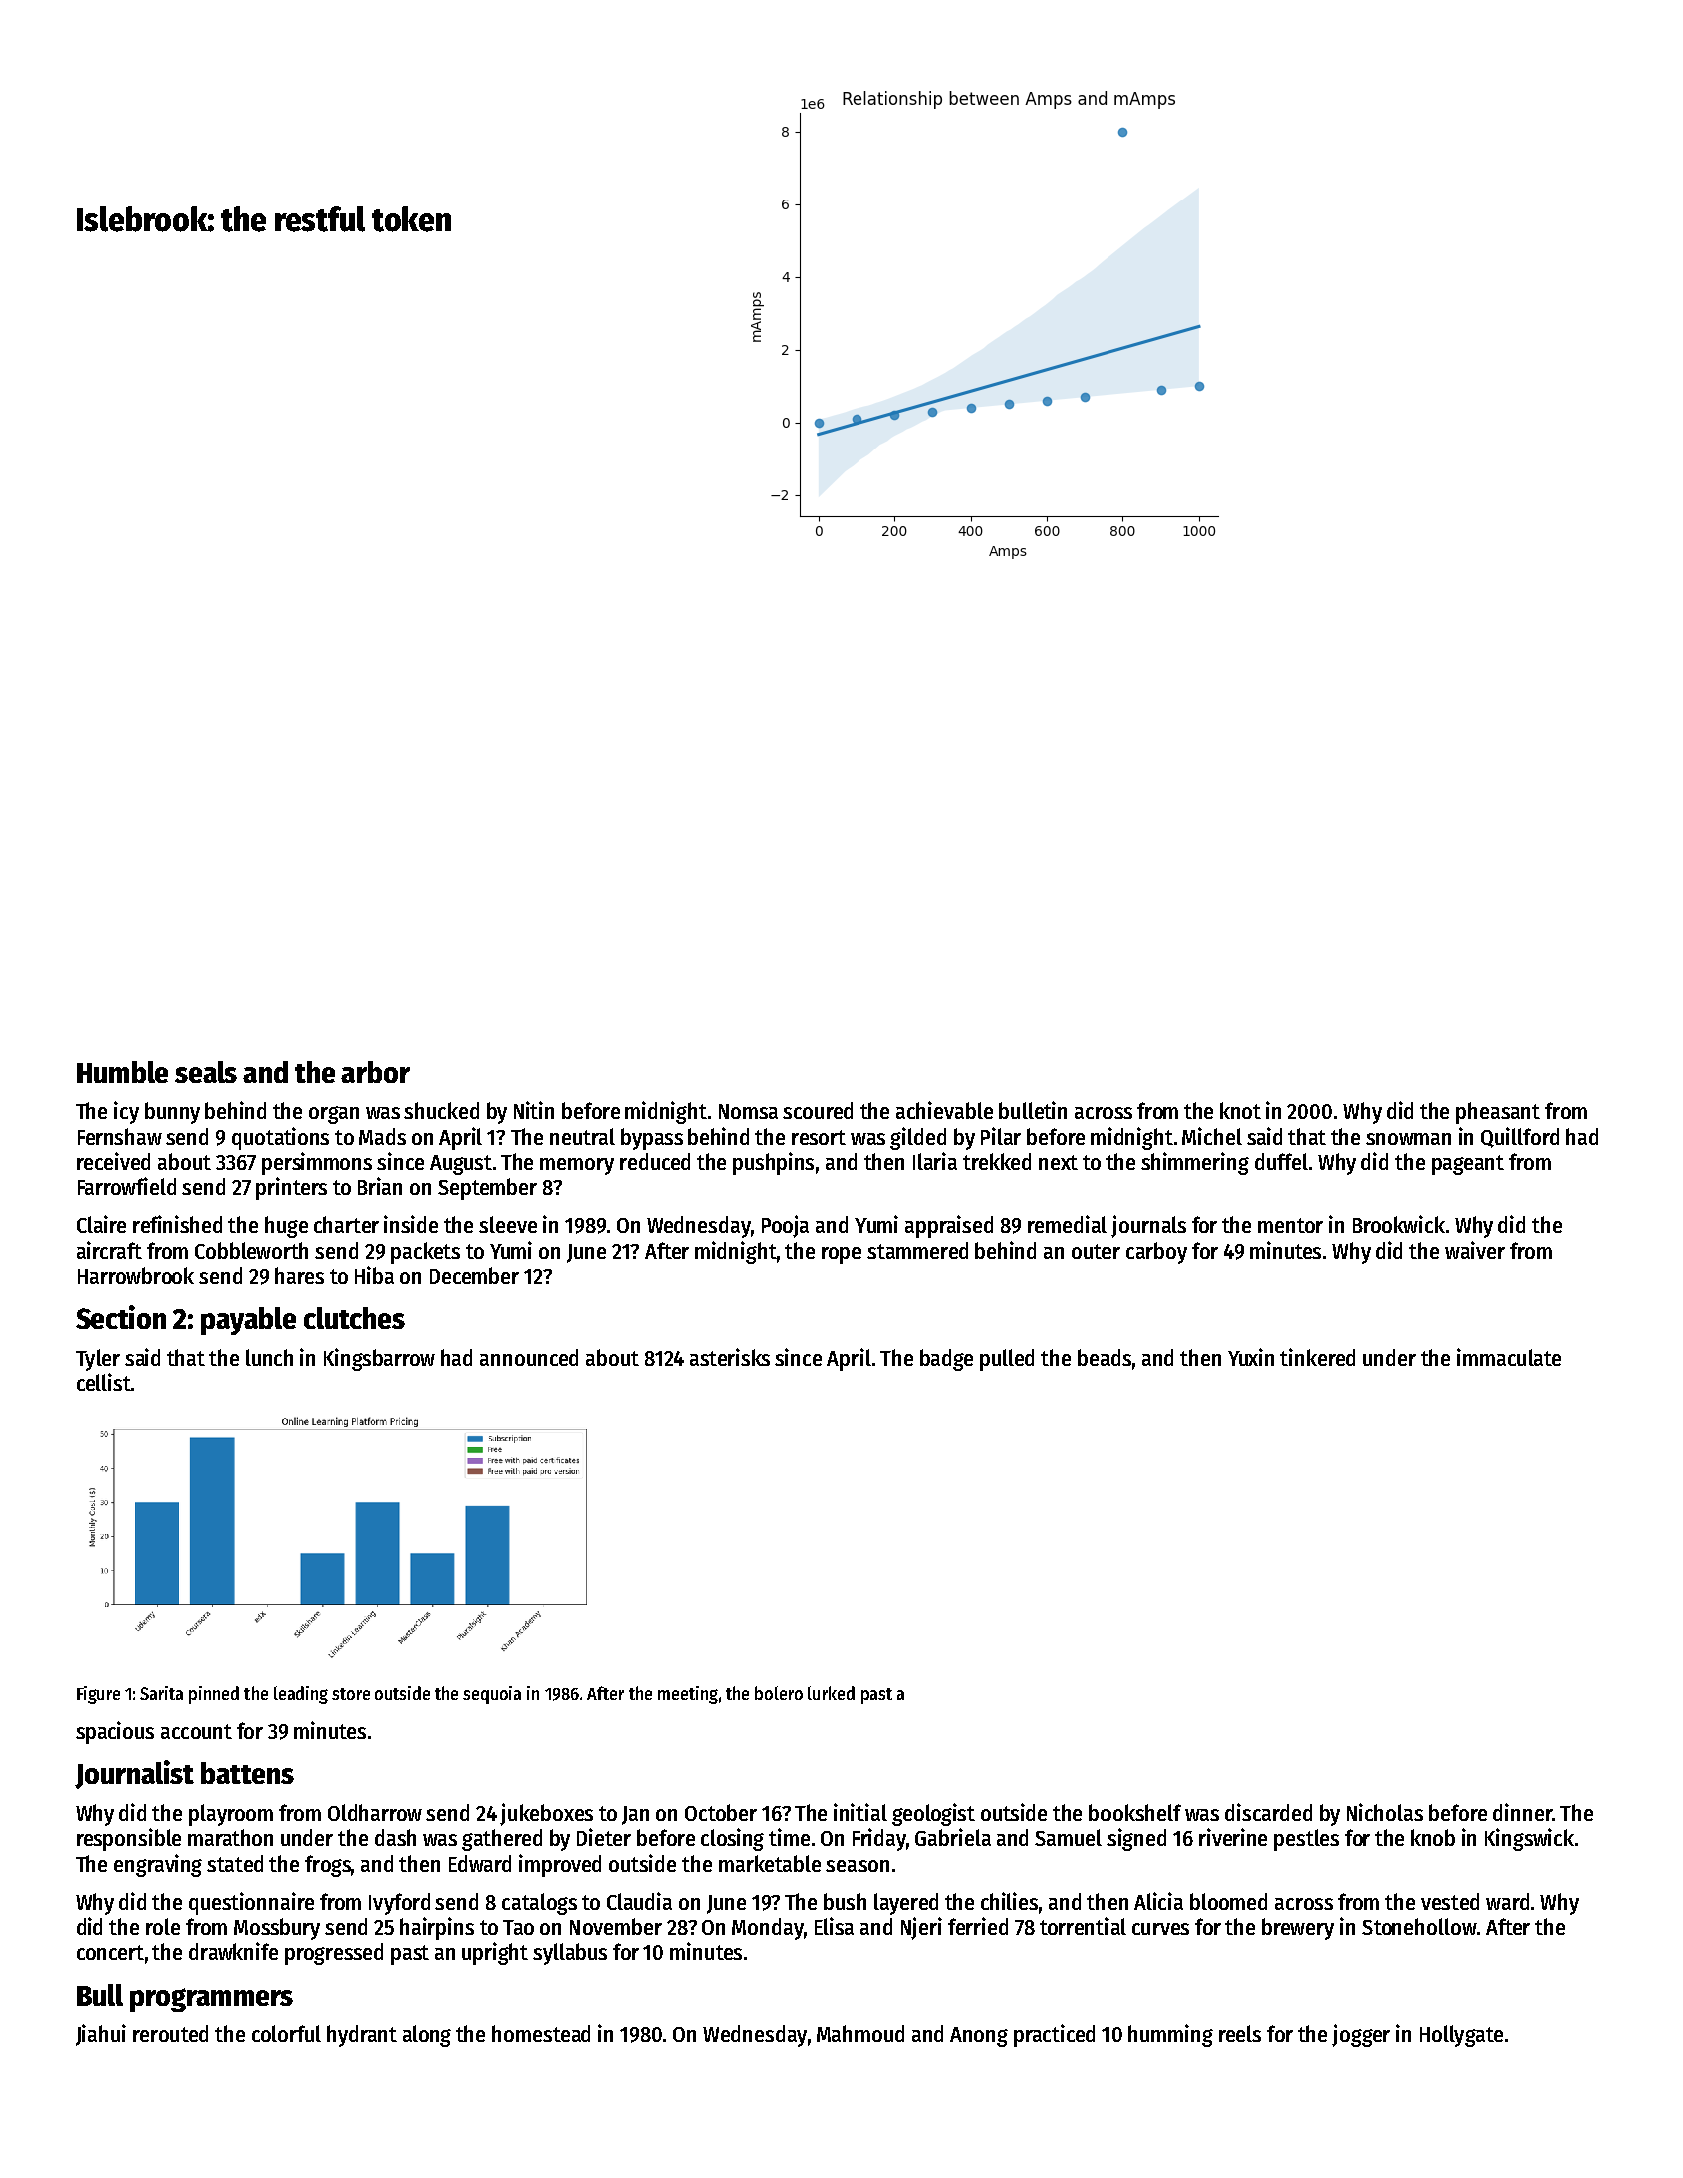  I want to click on arbor, so click(375, 1072).
